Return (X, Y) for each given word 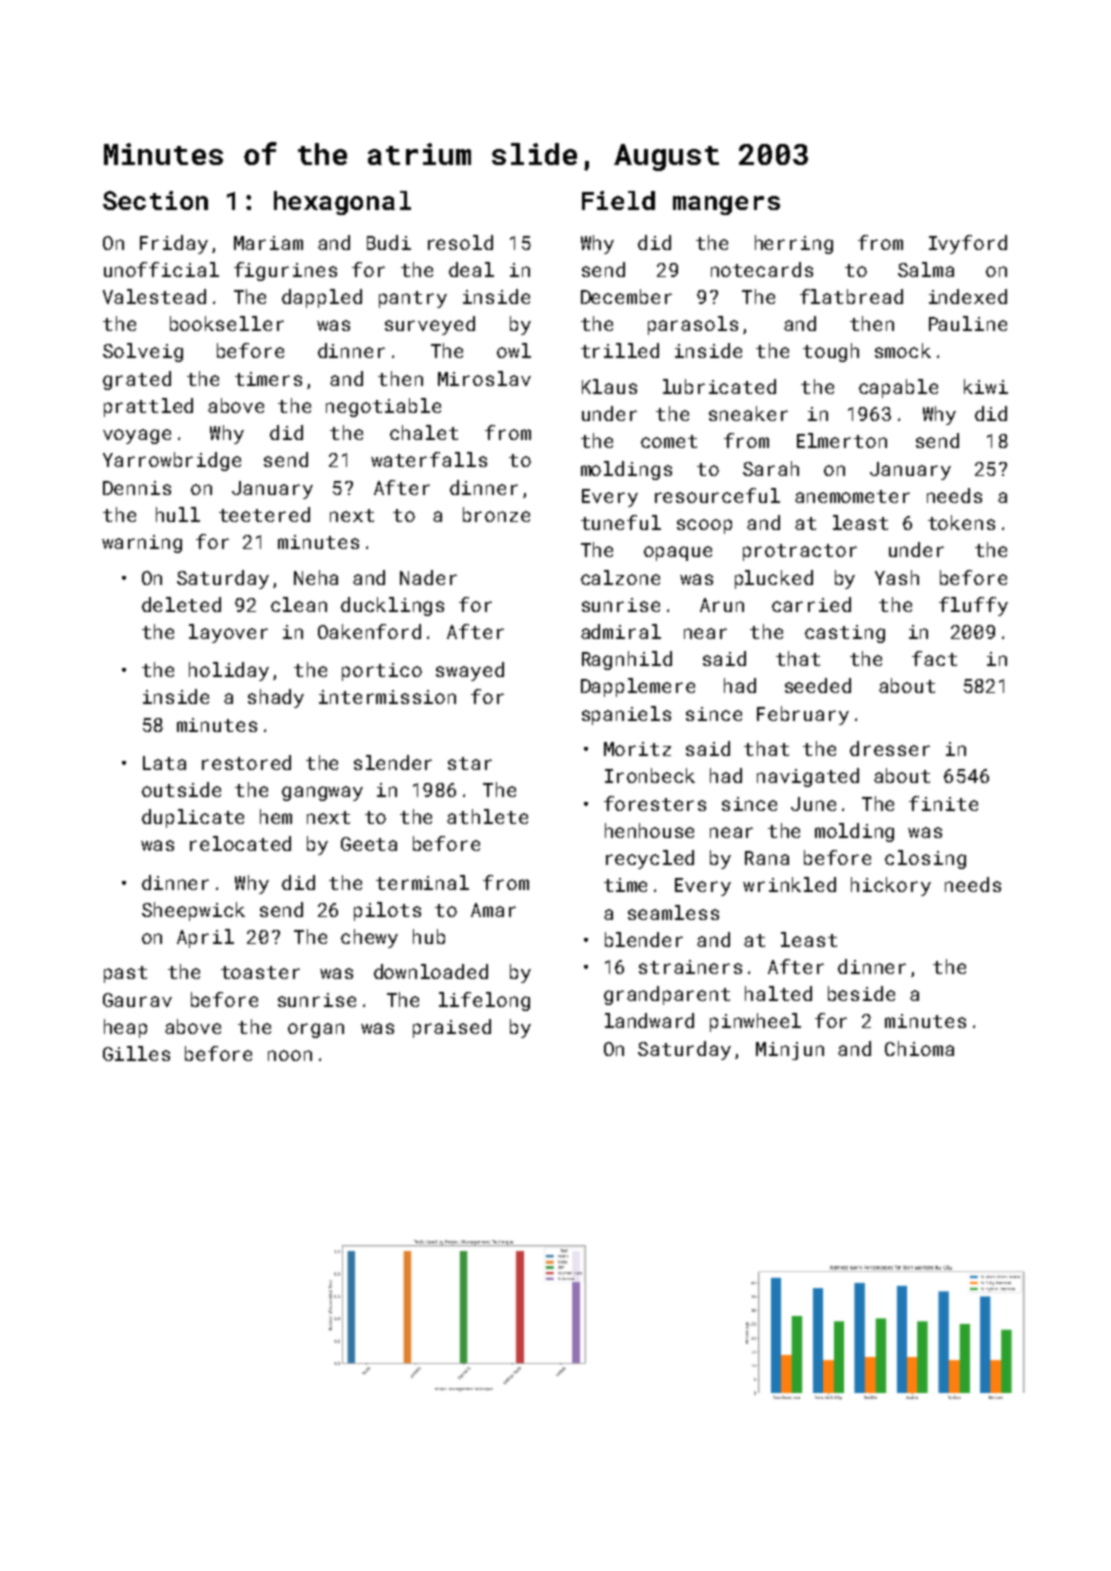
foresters (655, 803)
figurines (285, 271)
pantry (413, 299)
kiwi (986, 386)
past (125, 974)
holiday (229, 671)
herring (794, 244)
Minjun (790, 1051)
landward (649, 1020)
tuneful (621, 522)
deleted (181, 604)
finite (943, 803)
